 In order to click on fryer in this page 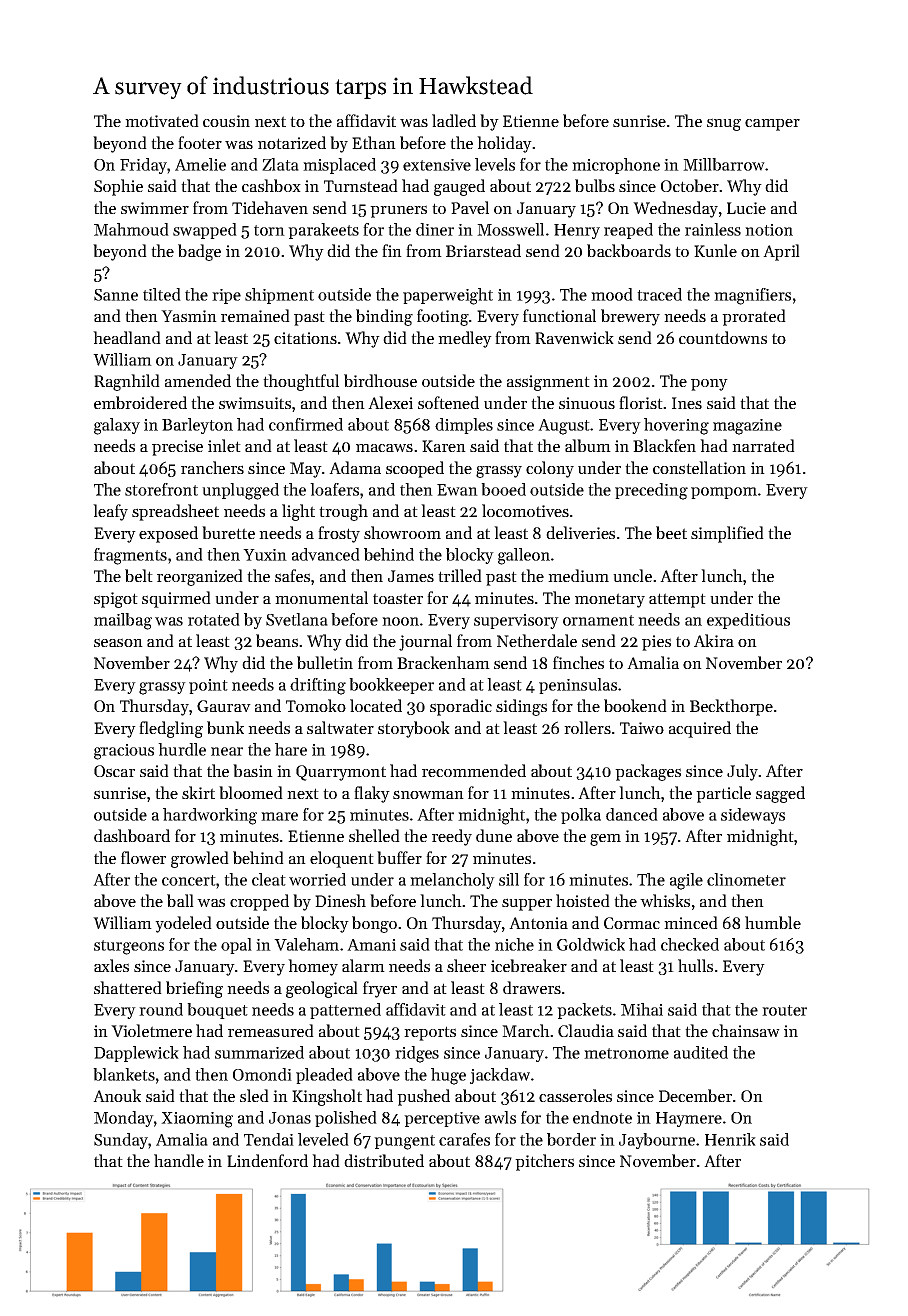, I will do `click(380, 989)`.
